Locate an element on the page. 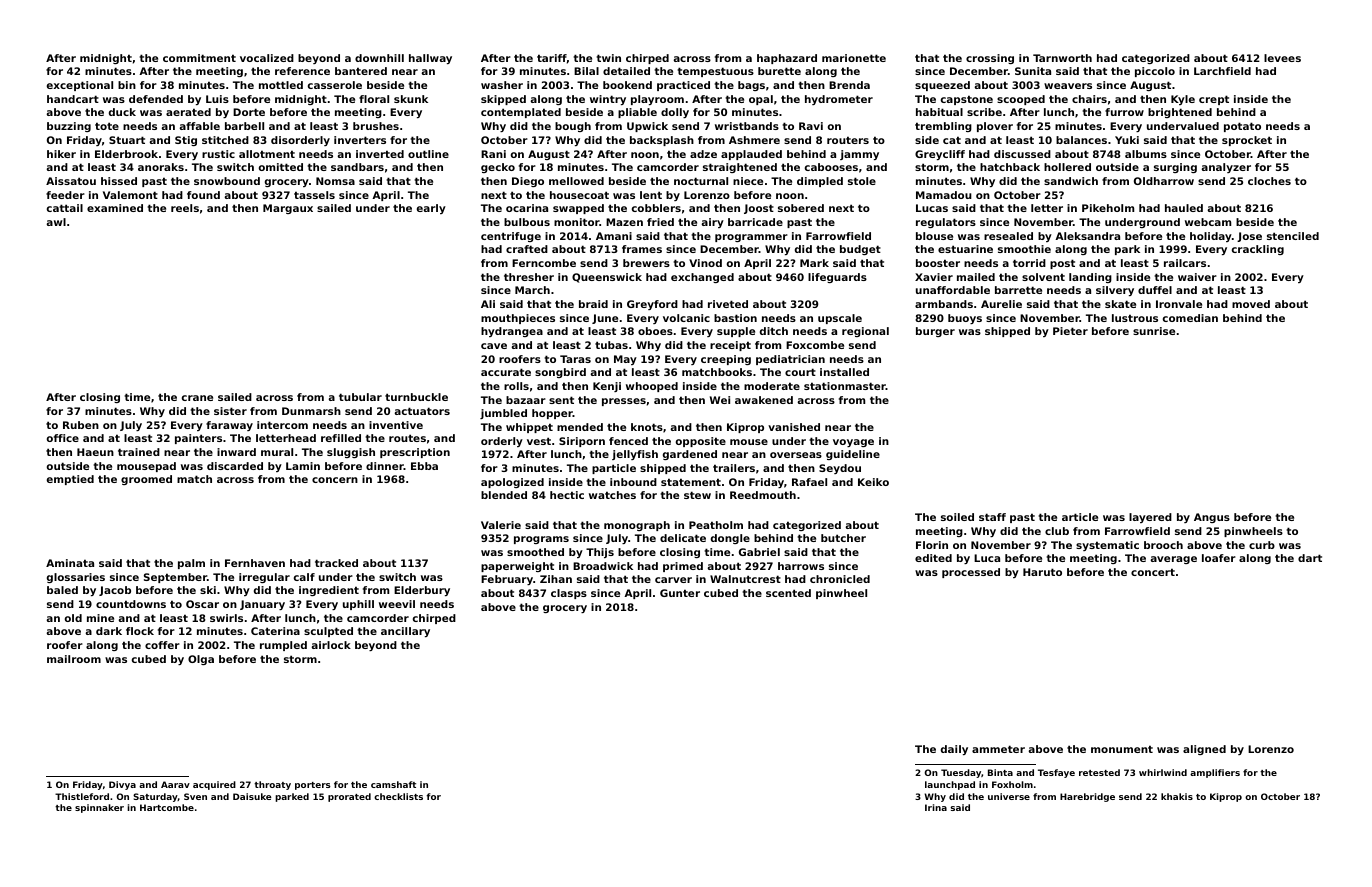  Queenswick is located at coordinates (607, 278).
